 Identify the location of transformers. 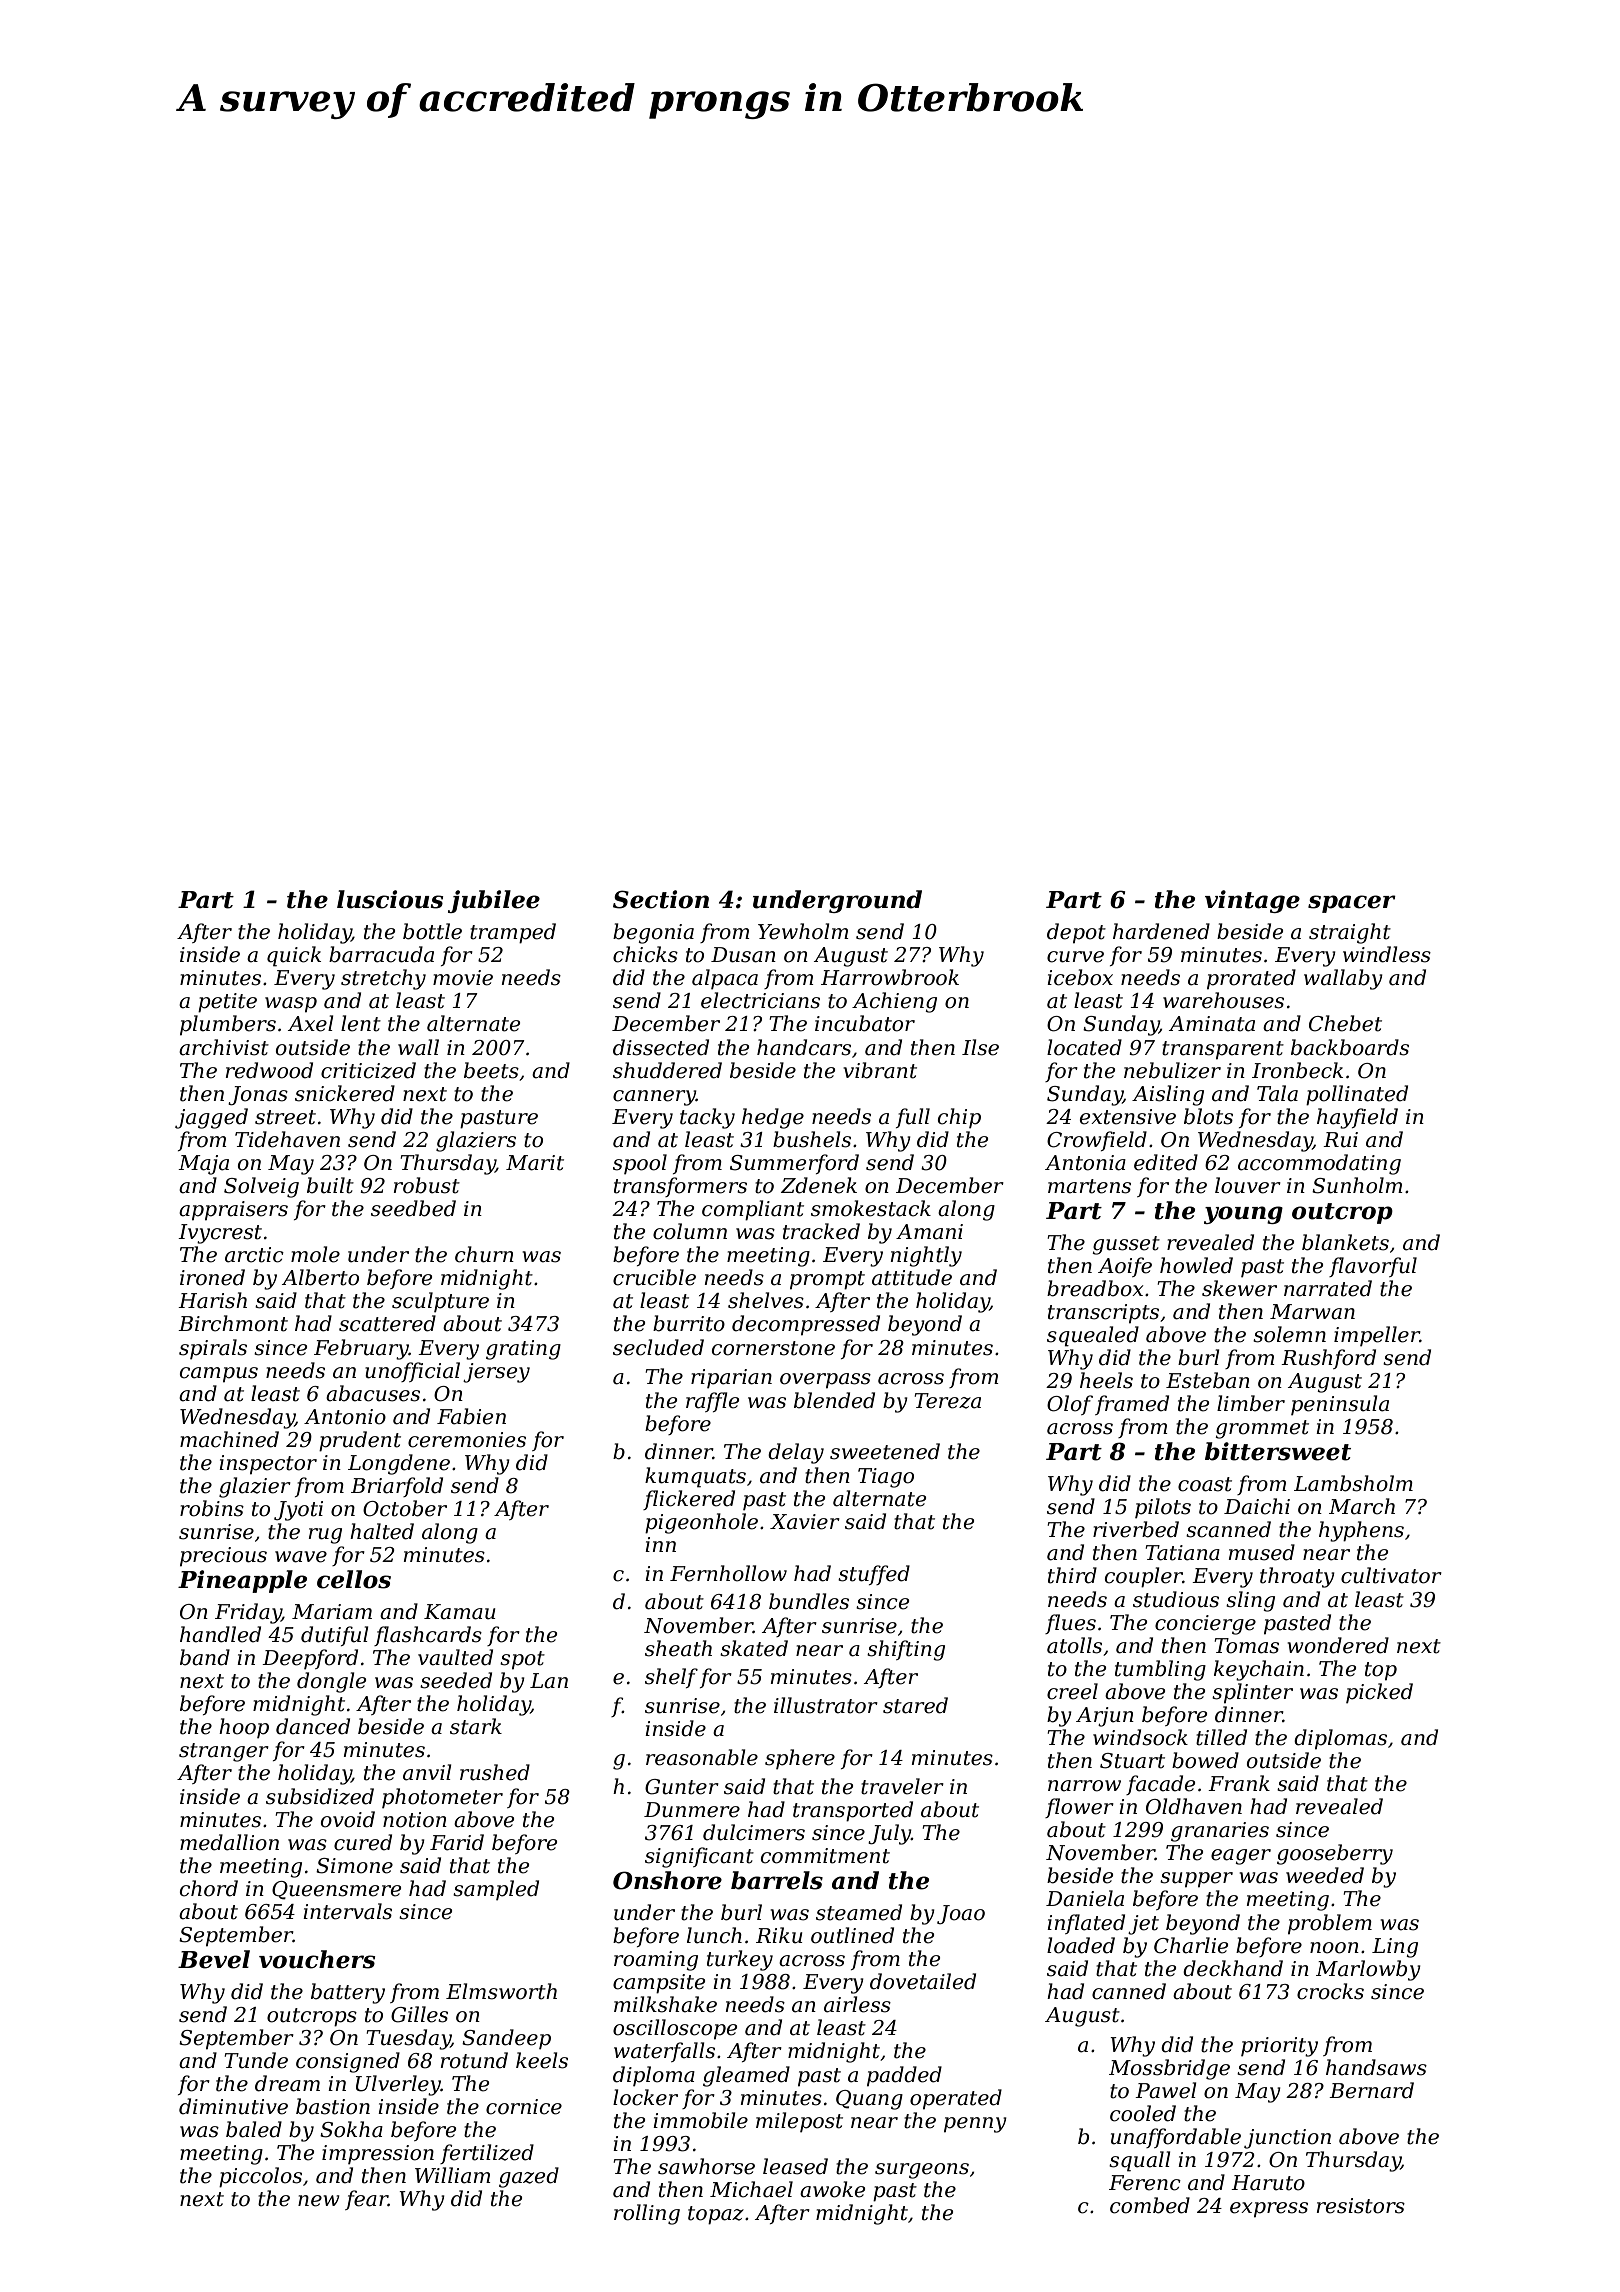
(680, 1187).
